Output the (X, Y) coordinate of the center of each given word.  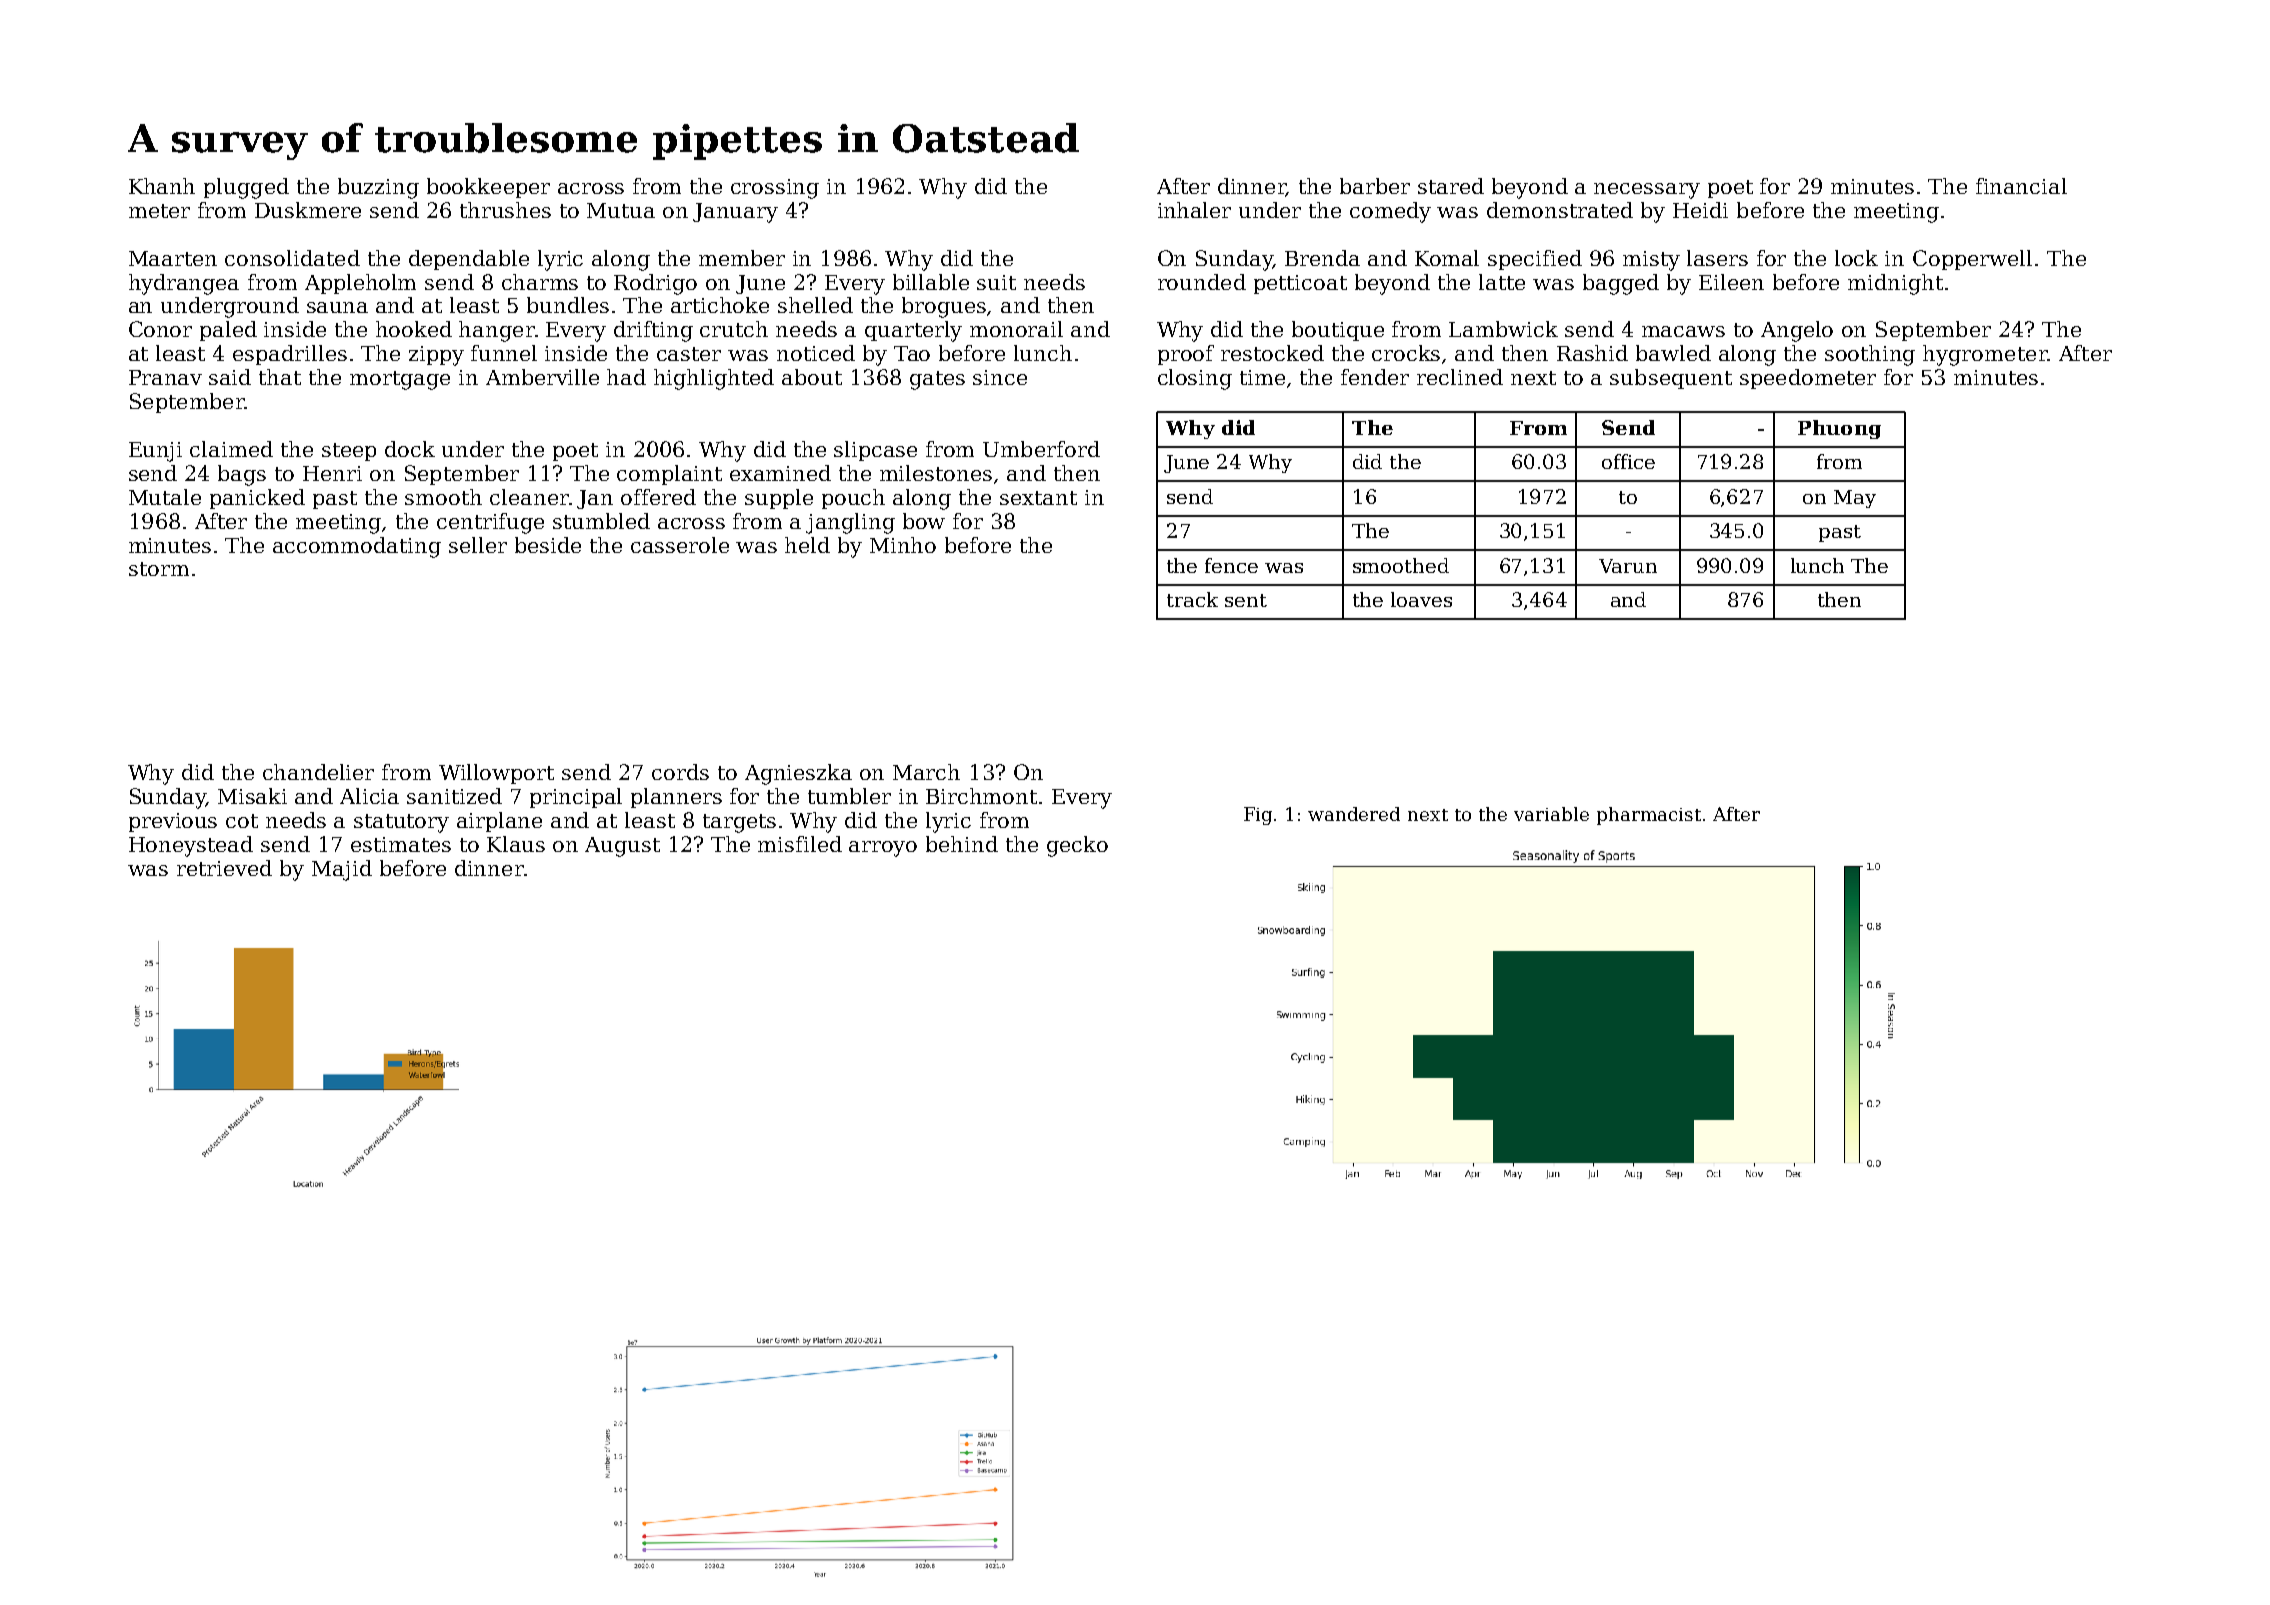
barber (1375, 186)
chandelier (318, 772)
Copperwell (1972, 260)
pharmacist (1649, 816)
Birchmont (981, 796)
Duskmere (308, 210)
